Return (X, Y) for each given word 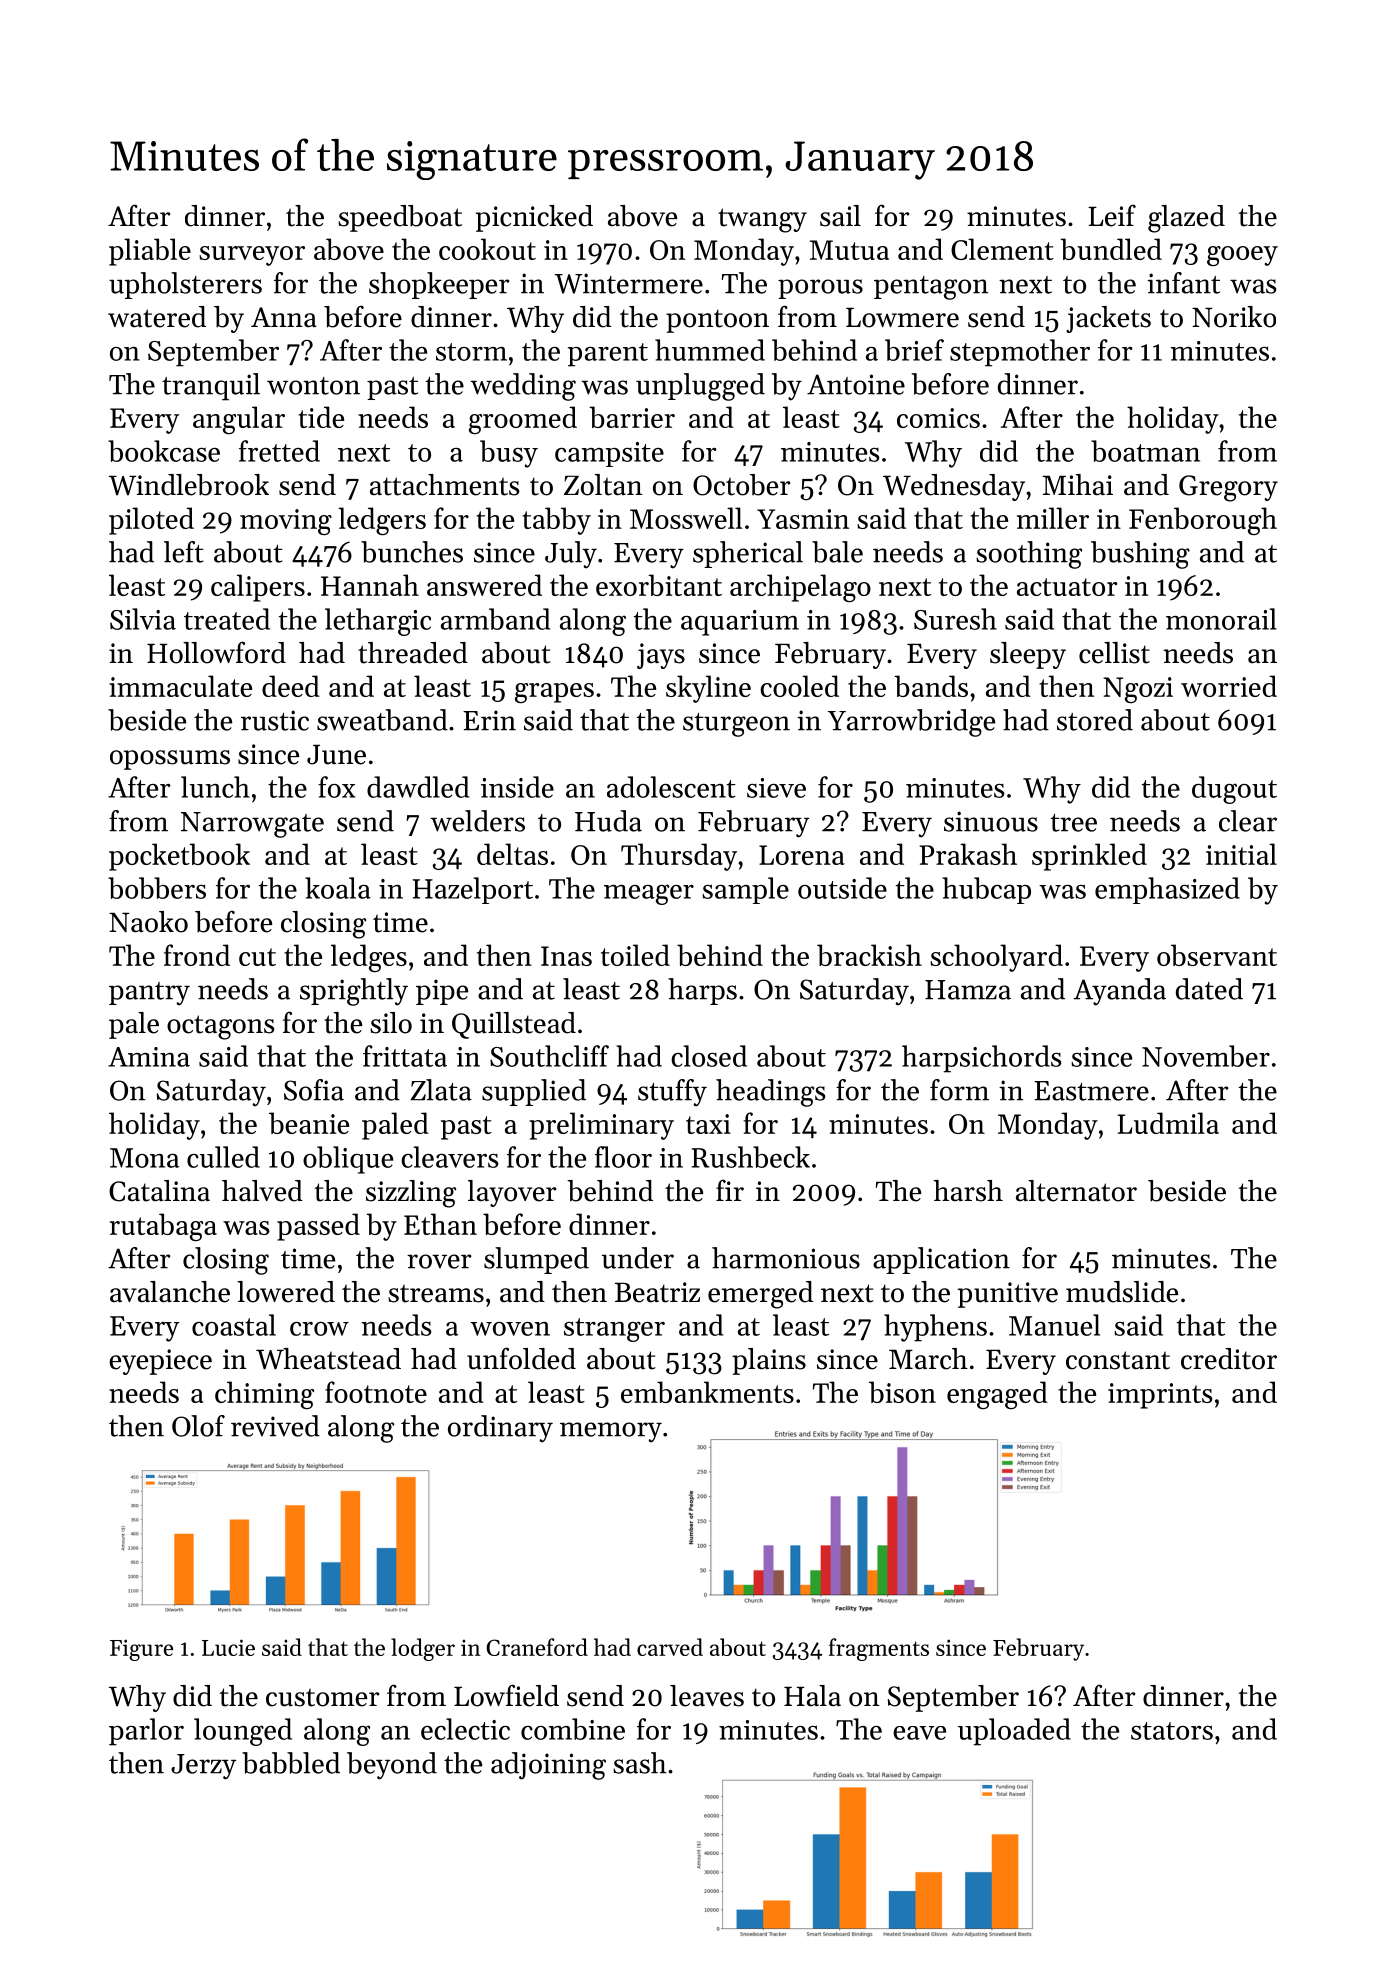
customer (322, 1697)
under (638, 1258)
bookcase (164, 451)
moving (286, 522)
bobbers (157, 888)
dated (1209, 989)
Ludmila (1168, 1123)
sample (745, 890)
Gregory (1228, 488)
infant (1183, 283)
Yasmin (803, 519)
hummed (710, 350)
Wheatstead (328, 1359)
